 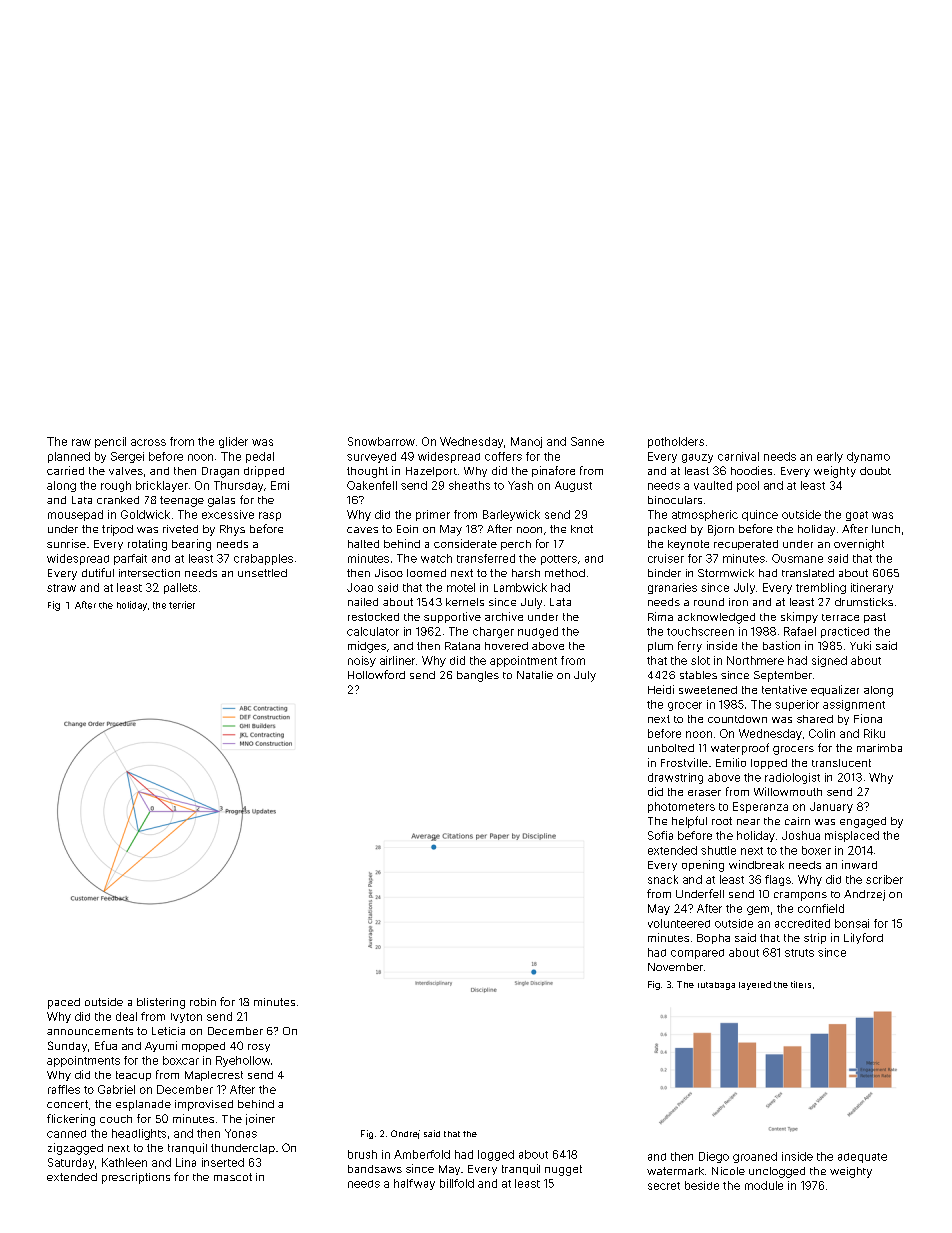 I want to click on coffers, so click(x=503, y=456).
